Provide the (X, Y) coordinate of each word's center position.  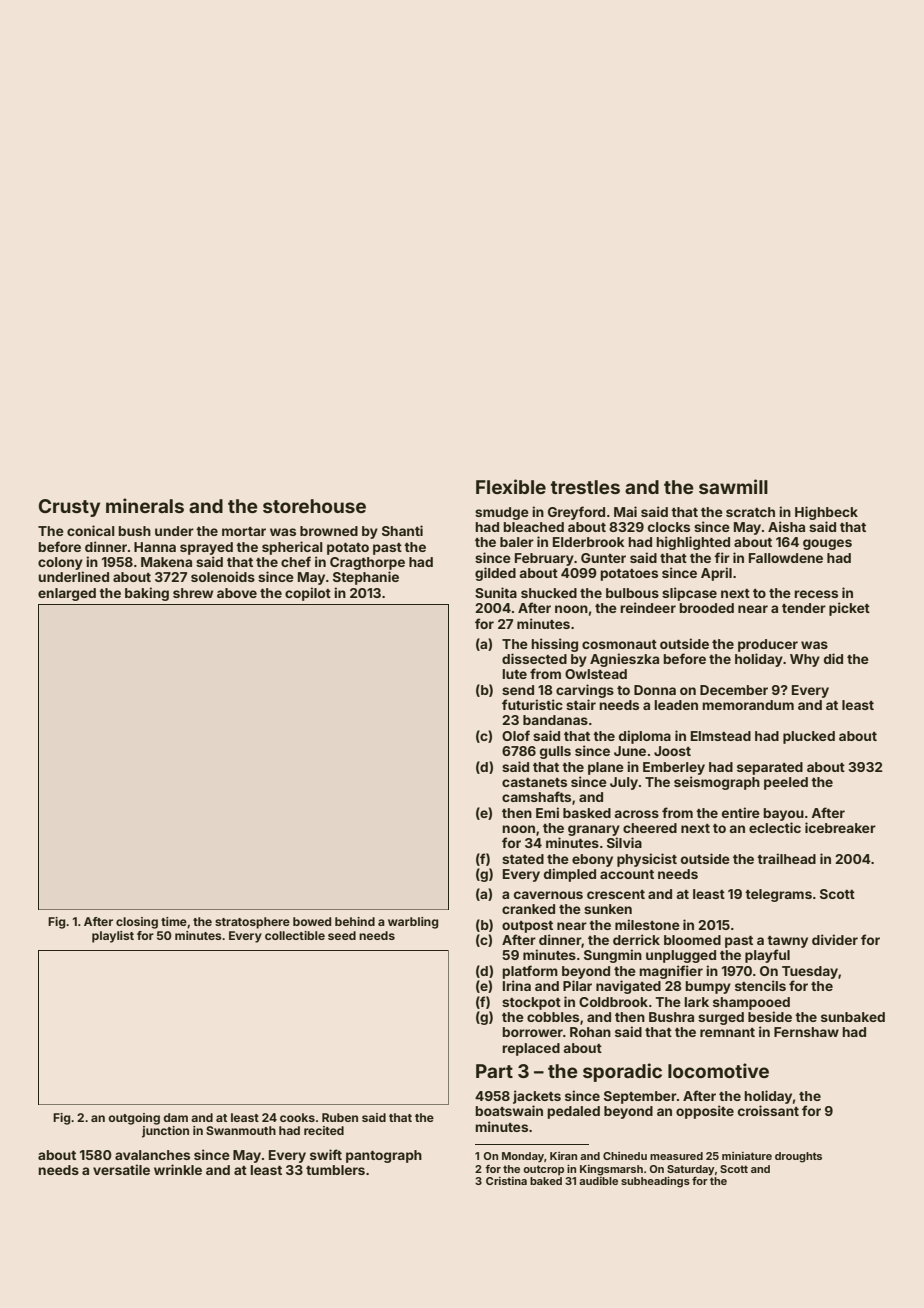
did (833, 658)
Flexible (511, 486)
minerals (145, 505)
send (518, 690)
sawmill (733, 486)
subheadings (655, 1182)
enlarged (67, 594)
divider (835, 939)
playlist (113, 937)
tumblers (335, 1170)
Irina (517, 985)
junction (165, 1132)
